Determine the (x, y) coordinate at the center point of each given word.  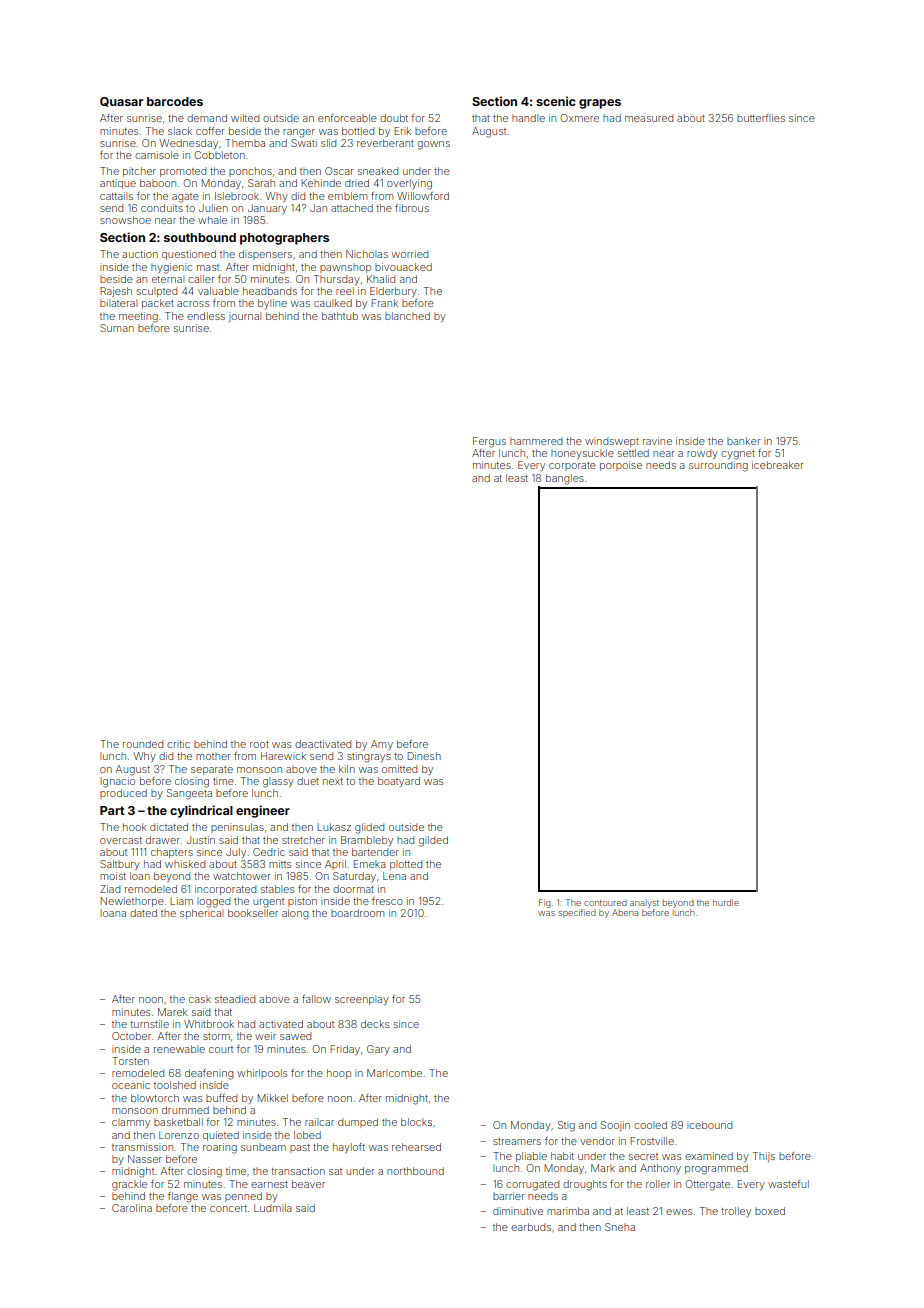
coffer (210, 131)
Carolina (132, 1208)
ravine (657, 441)
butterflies (761, 118)
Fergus (489, 442)
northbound (415, 1171)
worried (410, 254)
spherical (201, 914)
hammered (536, 441)
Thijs (764, 1157)
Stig (566, 1126)
